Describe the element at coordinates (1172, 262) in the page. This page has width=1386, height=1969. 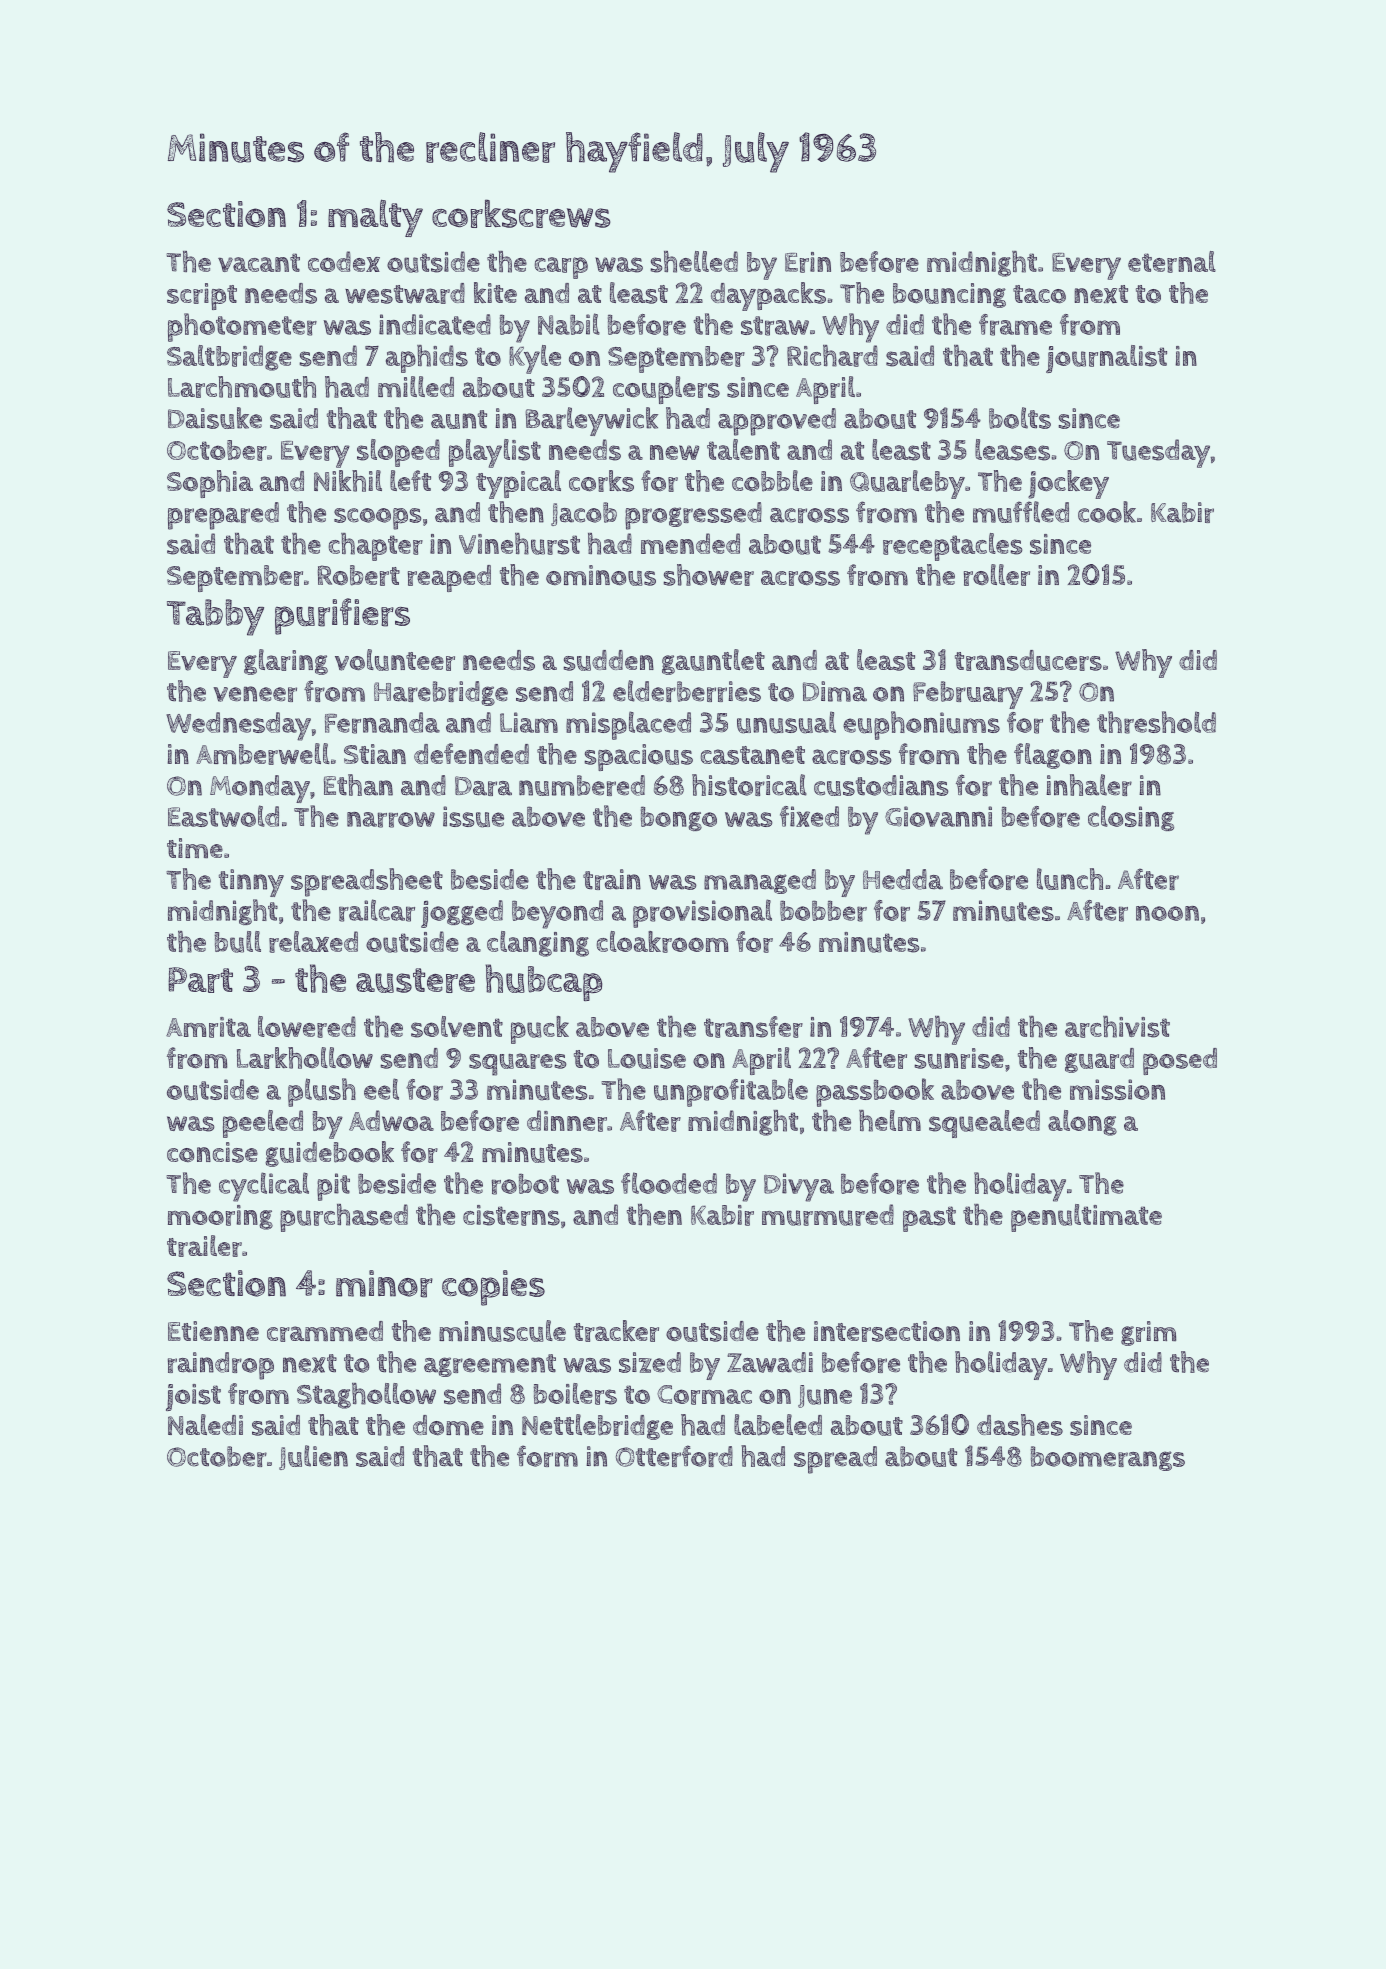
I see `eternal` at that location.
